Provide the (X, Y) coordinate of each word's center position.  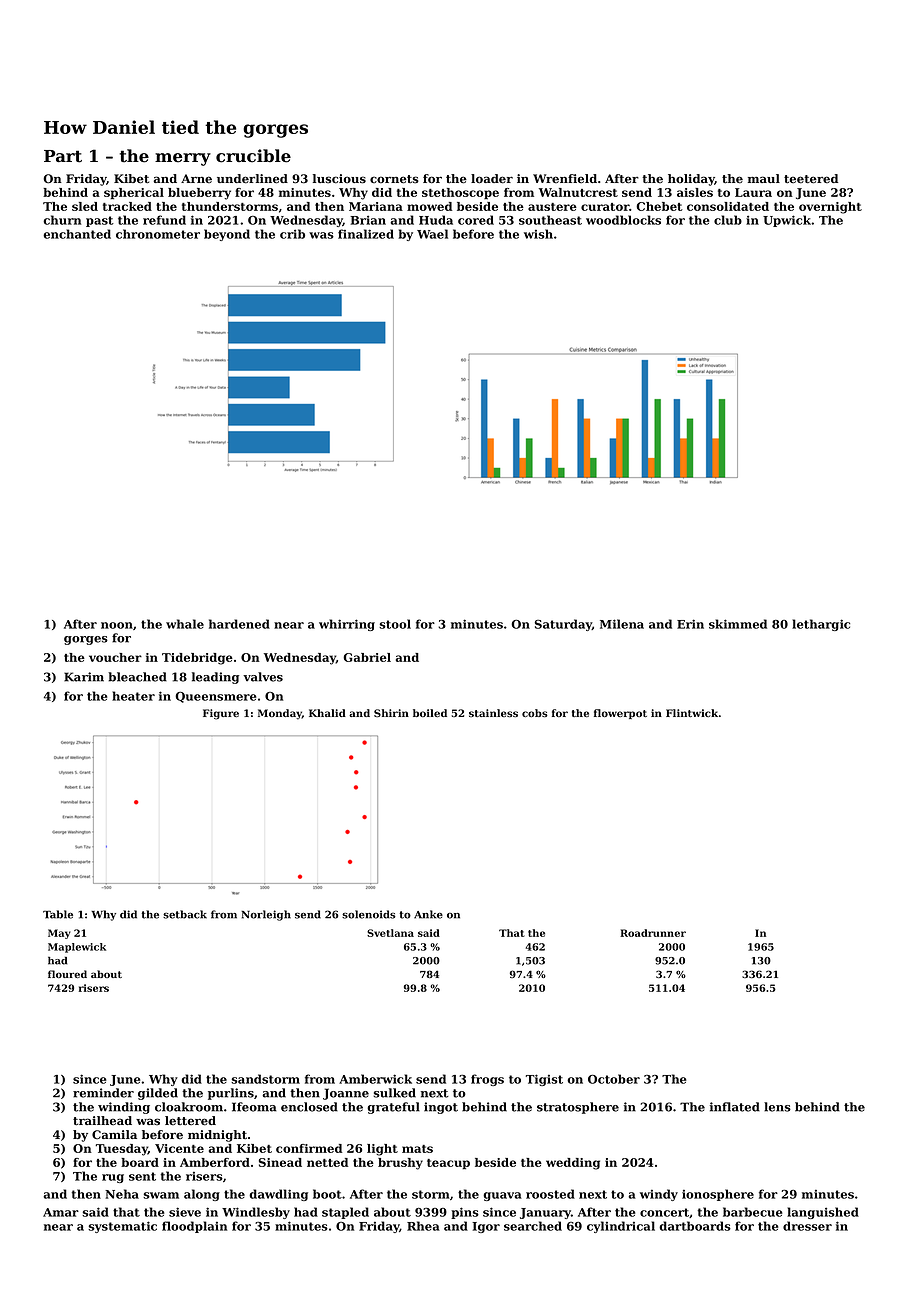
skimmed (738, 624)
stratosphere (578, 1108)
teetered (811, 179)
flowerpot (620, 714)
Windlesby (256, 1213)
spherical (134, 194)
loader (492, 179)
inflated (735, 1107)
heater (133, 696)
